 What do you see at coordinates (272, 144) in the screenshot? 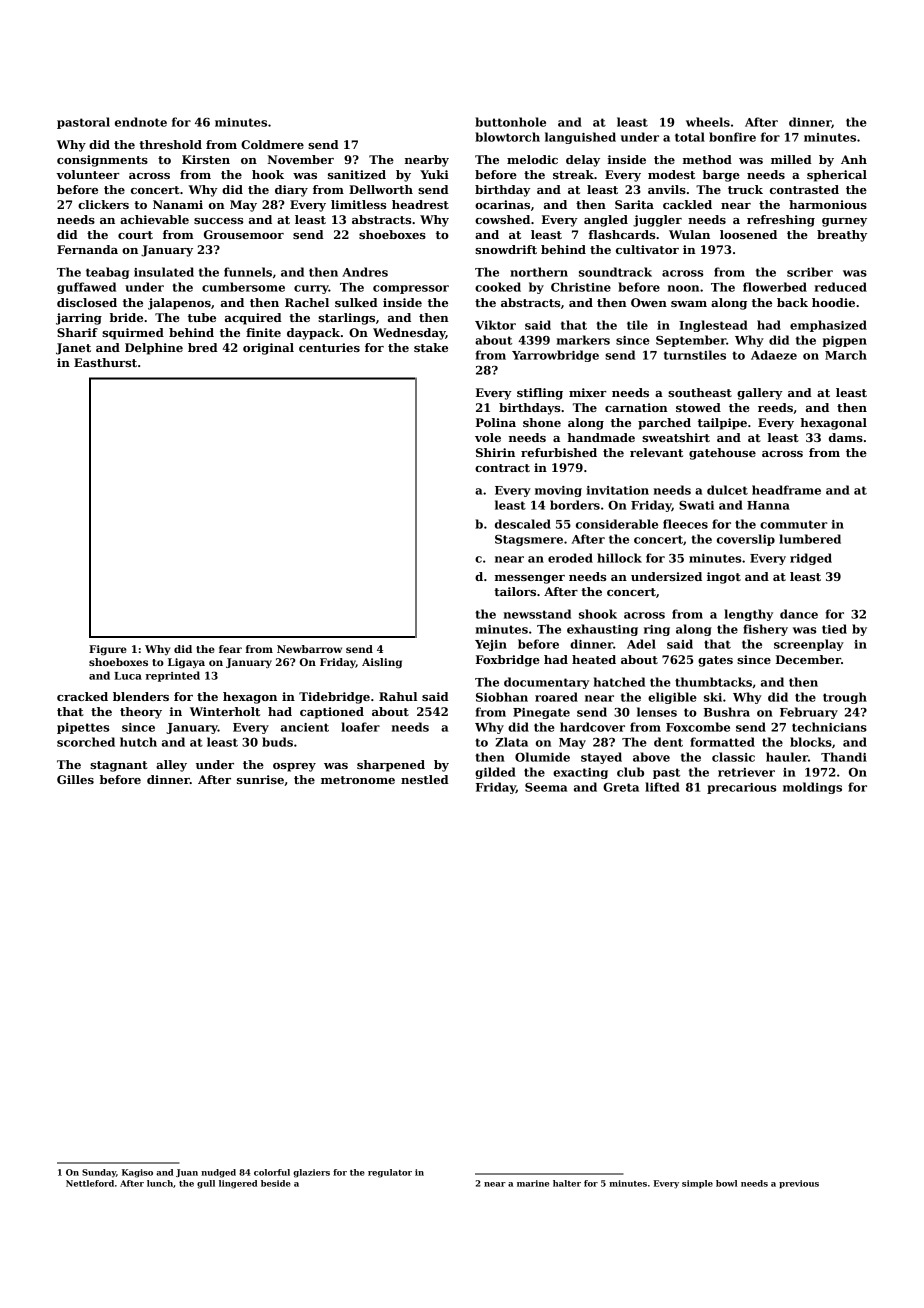
I see `Coldmere` at bounding box center [272, 144].
